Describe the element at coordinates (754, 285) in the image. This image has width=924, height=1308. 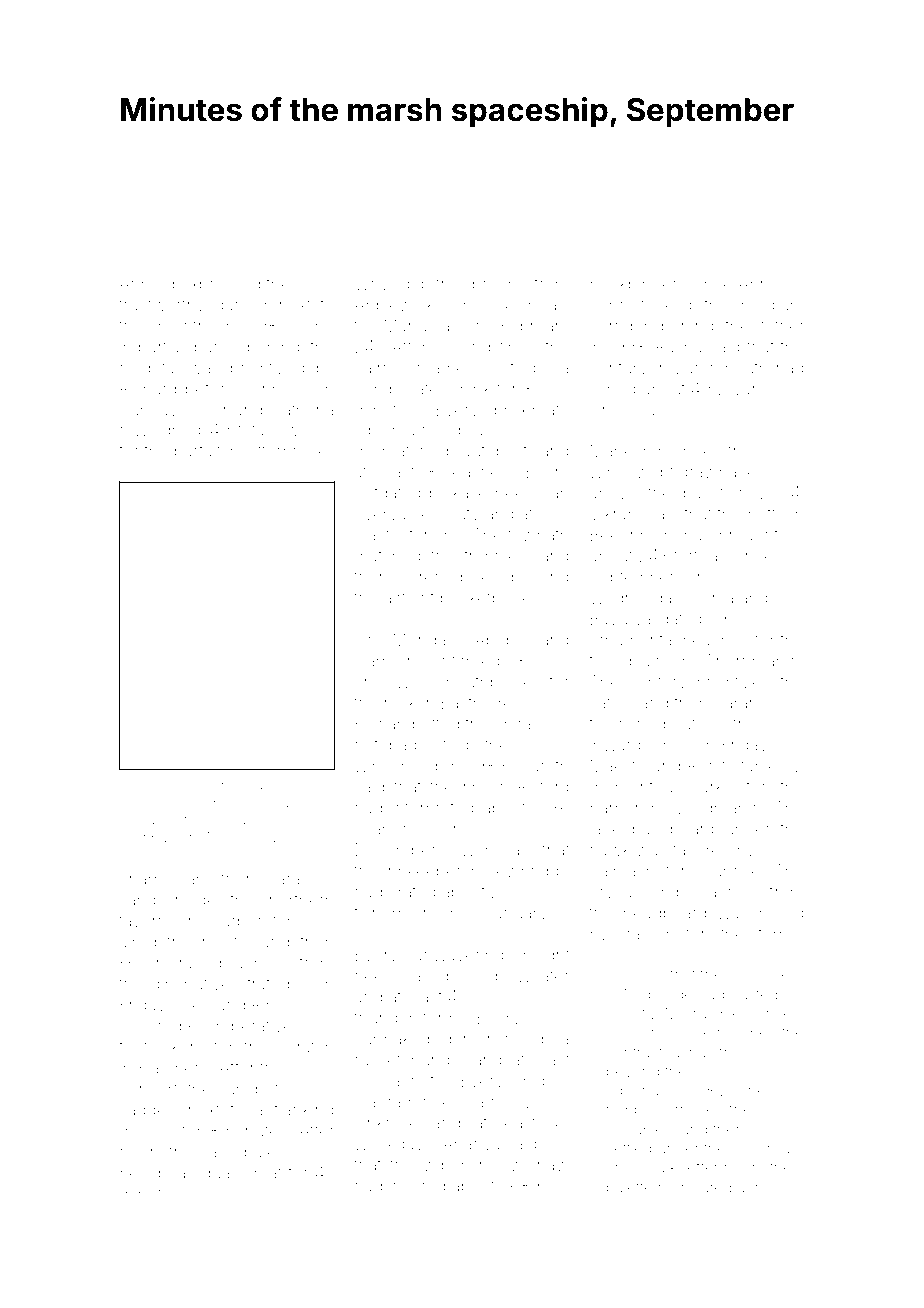
I see `April` at that location.
